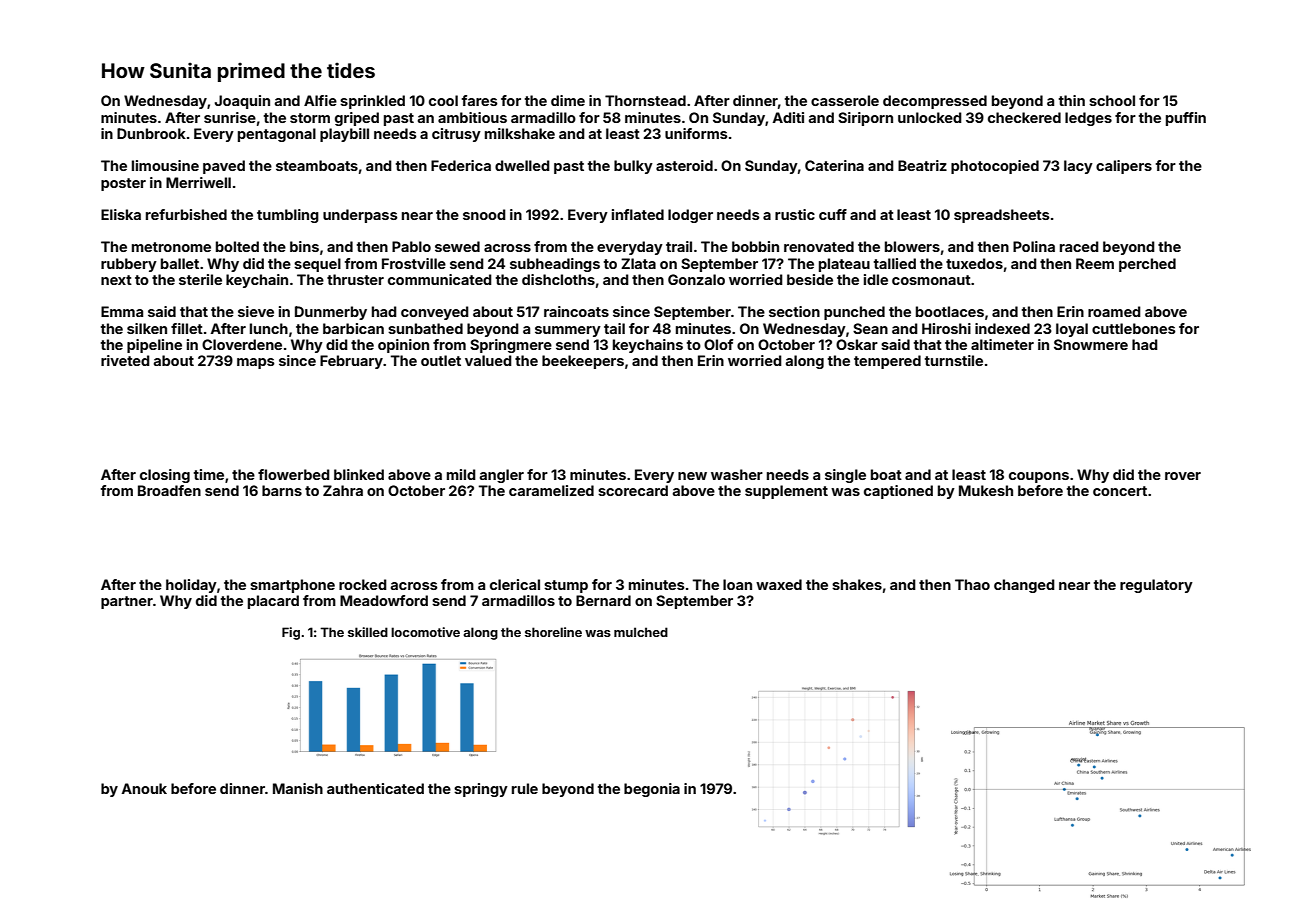  What do you see at coordinates (553, 632) in the screenshot?
I see `shoreline` at bounding box center [553, 632].
